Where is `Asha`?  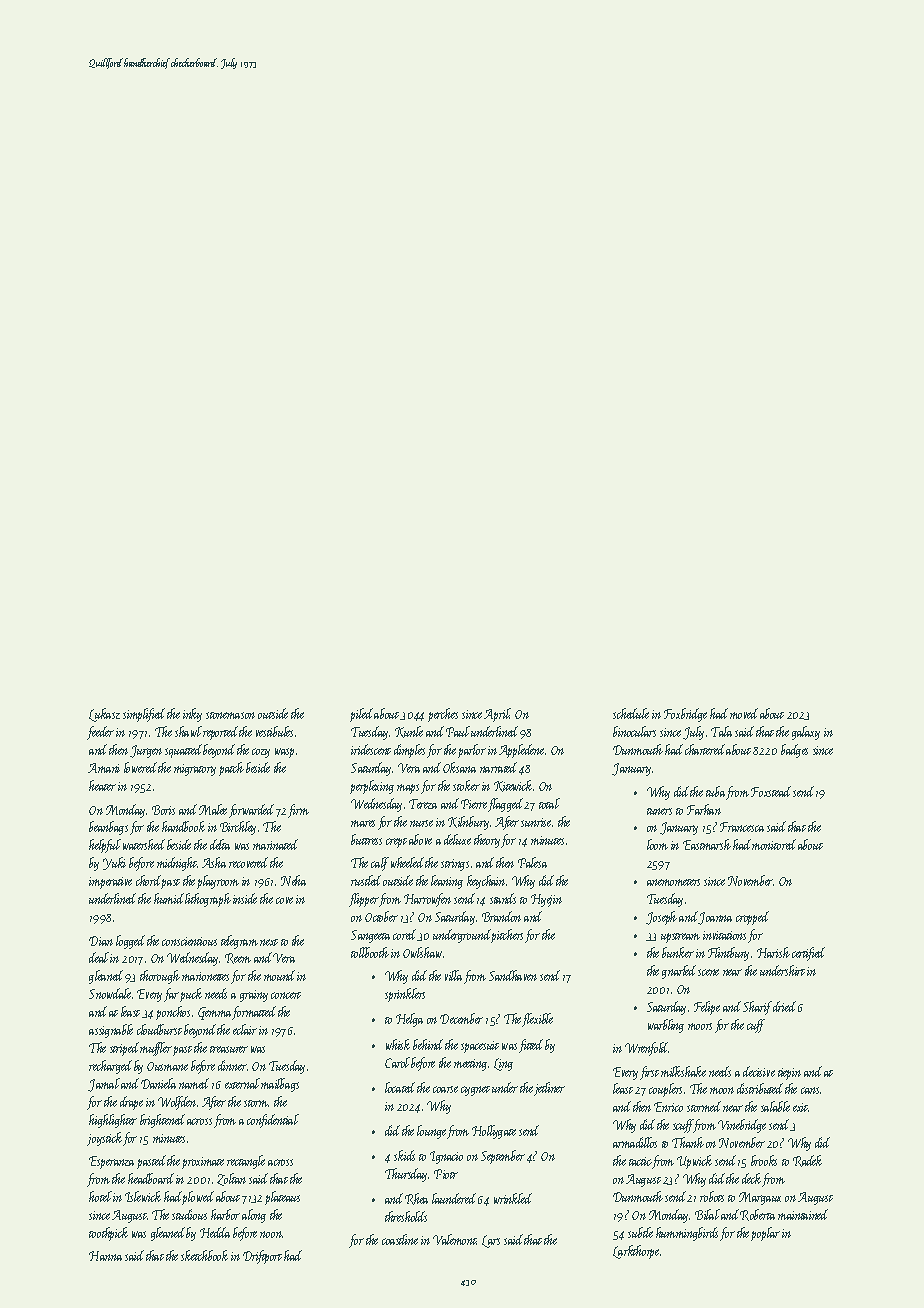 Asha is located at coordinates (214, 862).
